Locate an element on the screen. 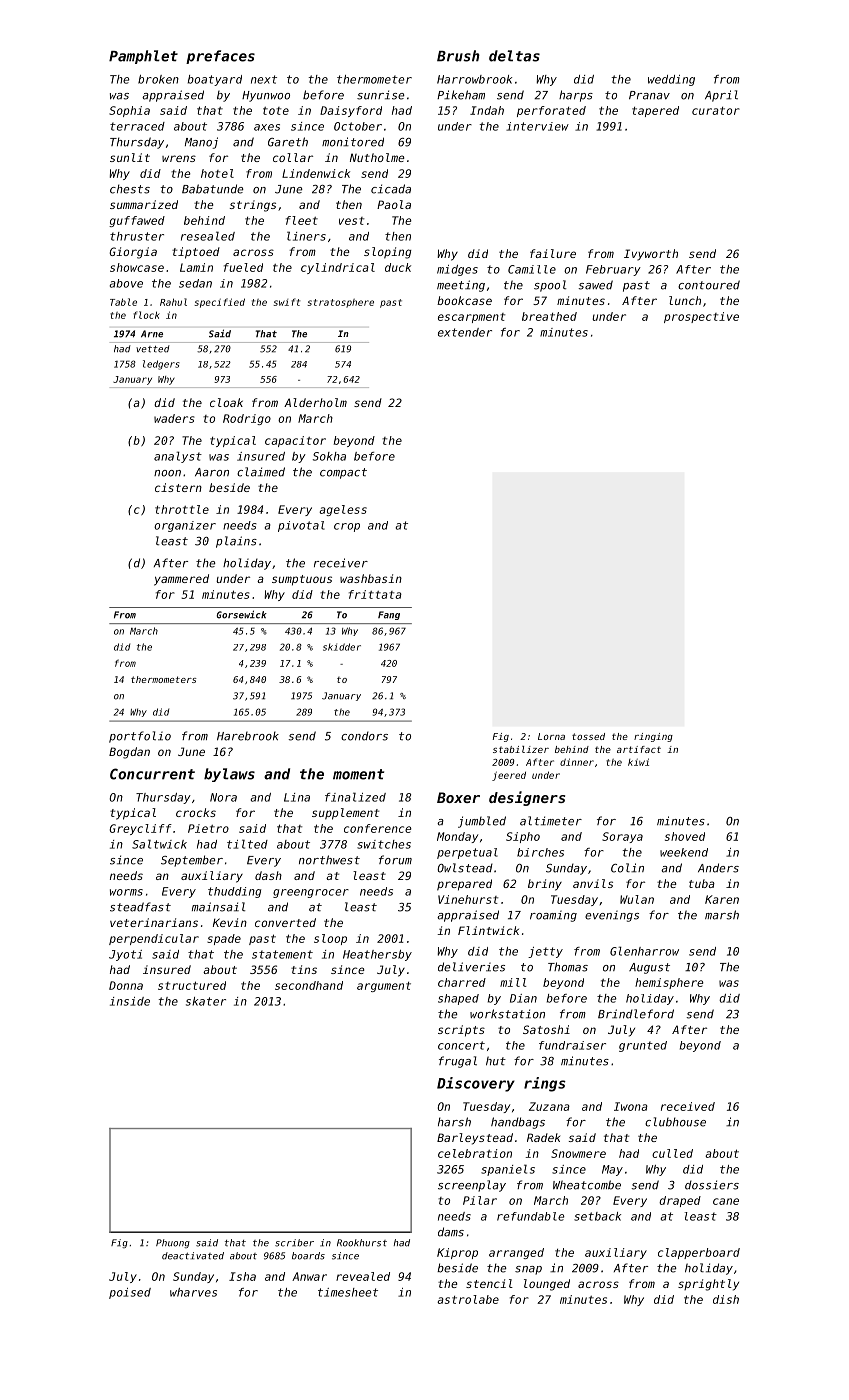  washbasin is located at coordinates (371, 578).
